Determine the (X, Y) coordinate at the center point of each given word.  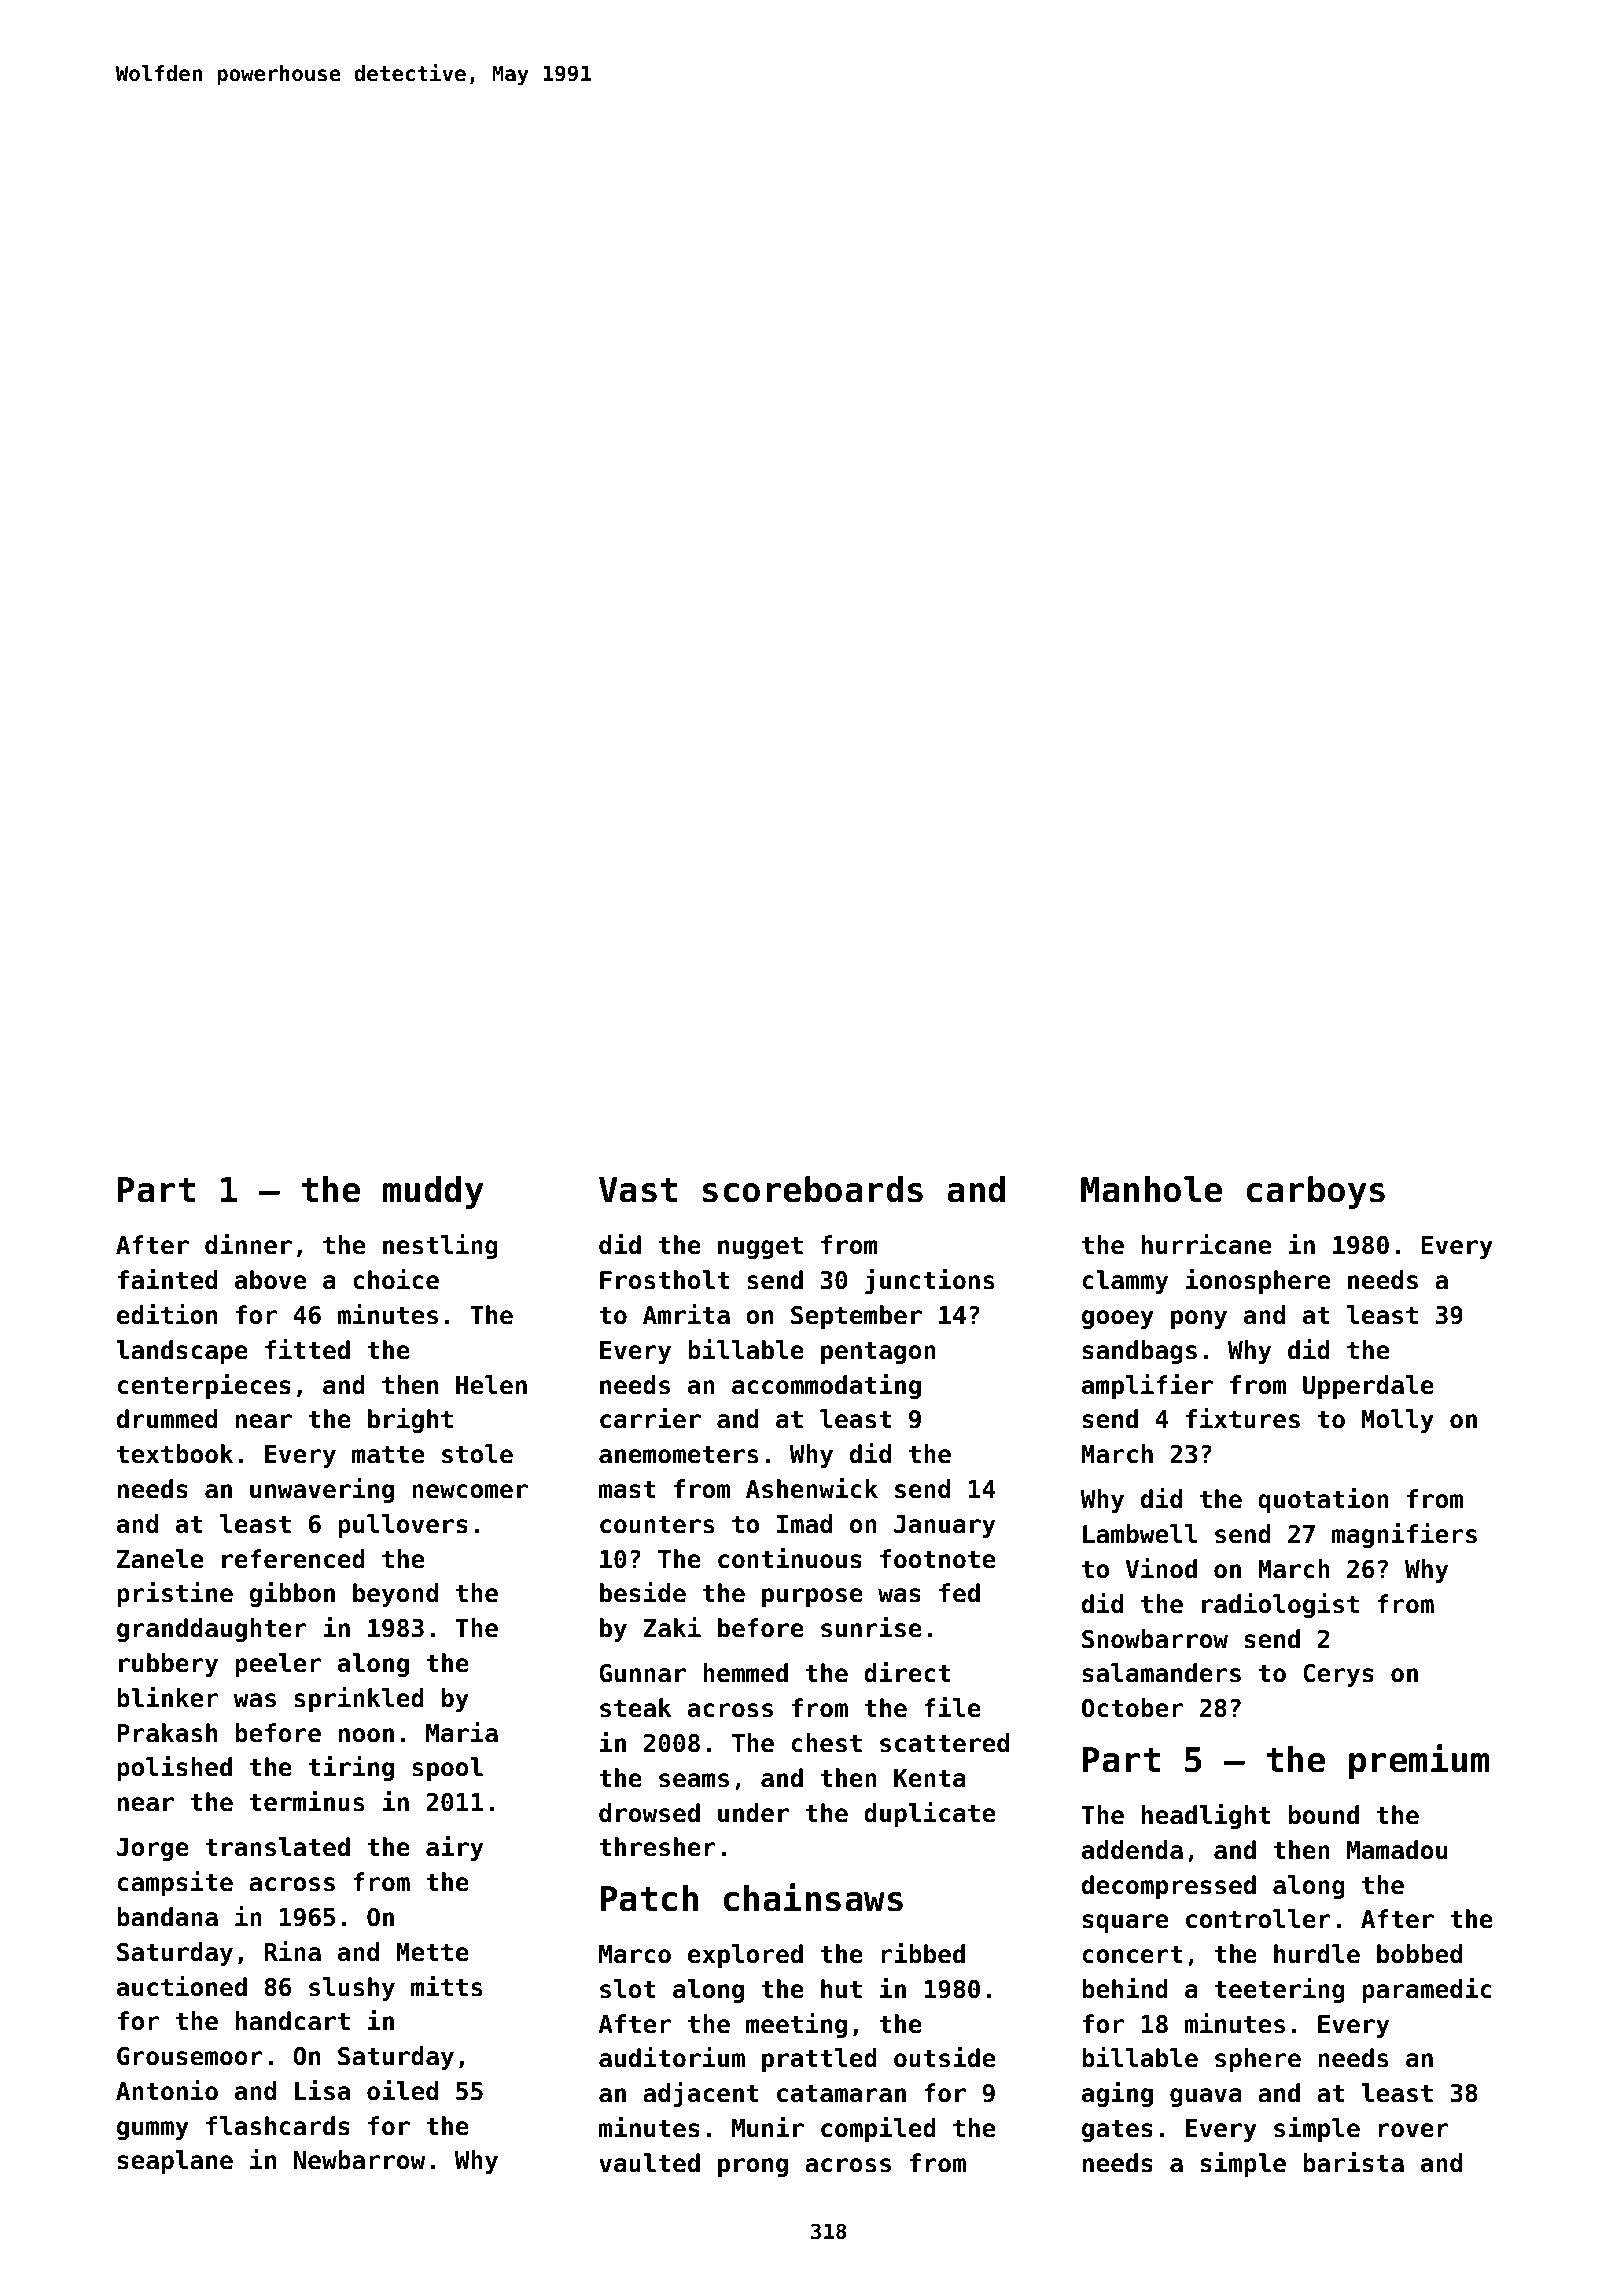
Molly (1398, 1421)
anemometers (678, 1455)
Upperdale (1368, 1387)
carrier (650, 1418)
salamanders (1162, 1673)
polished (174, 1768)
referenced (293, 1559)
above (270, 1280)
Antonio (167, 2090)
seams (694, 1780)
